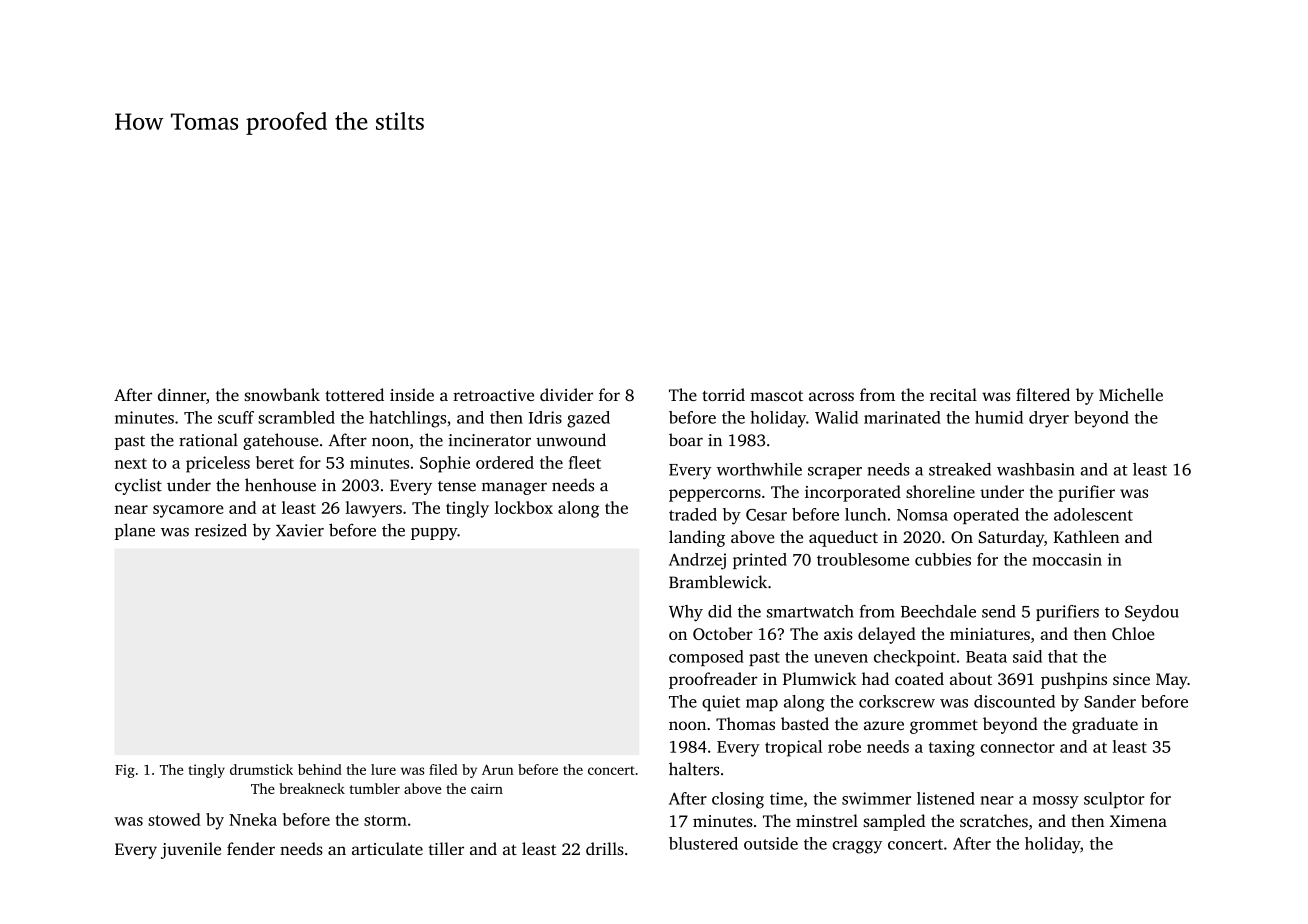 Image resolution: width=1308 pixels, height=924 pixels. What do you see at coordinates (221, 530) in the screenshot?
I see `resized` at bounding box center [221, 530].
